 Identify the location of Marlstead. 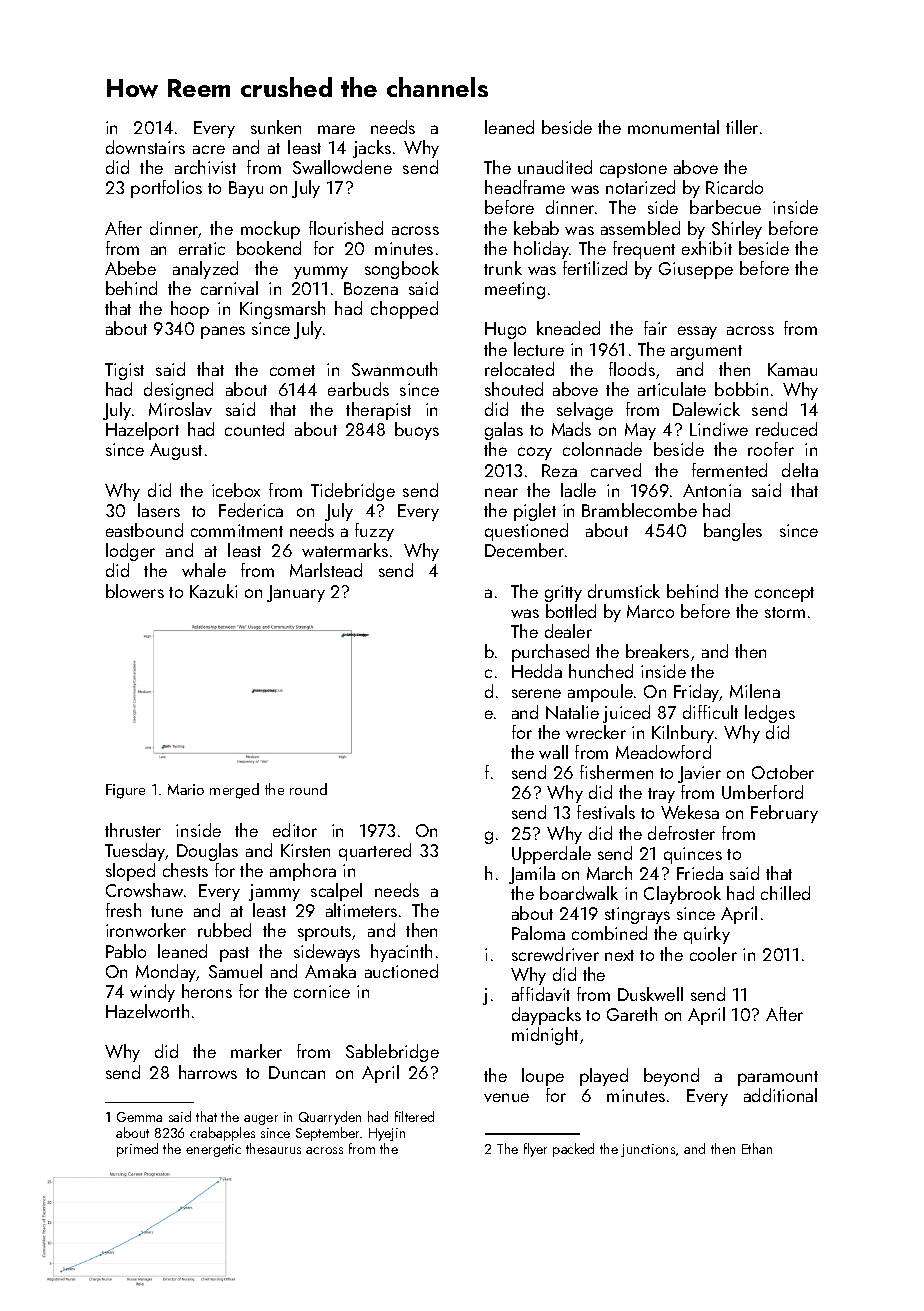
(326, 570).
